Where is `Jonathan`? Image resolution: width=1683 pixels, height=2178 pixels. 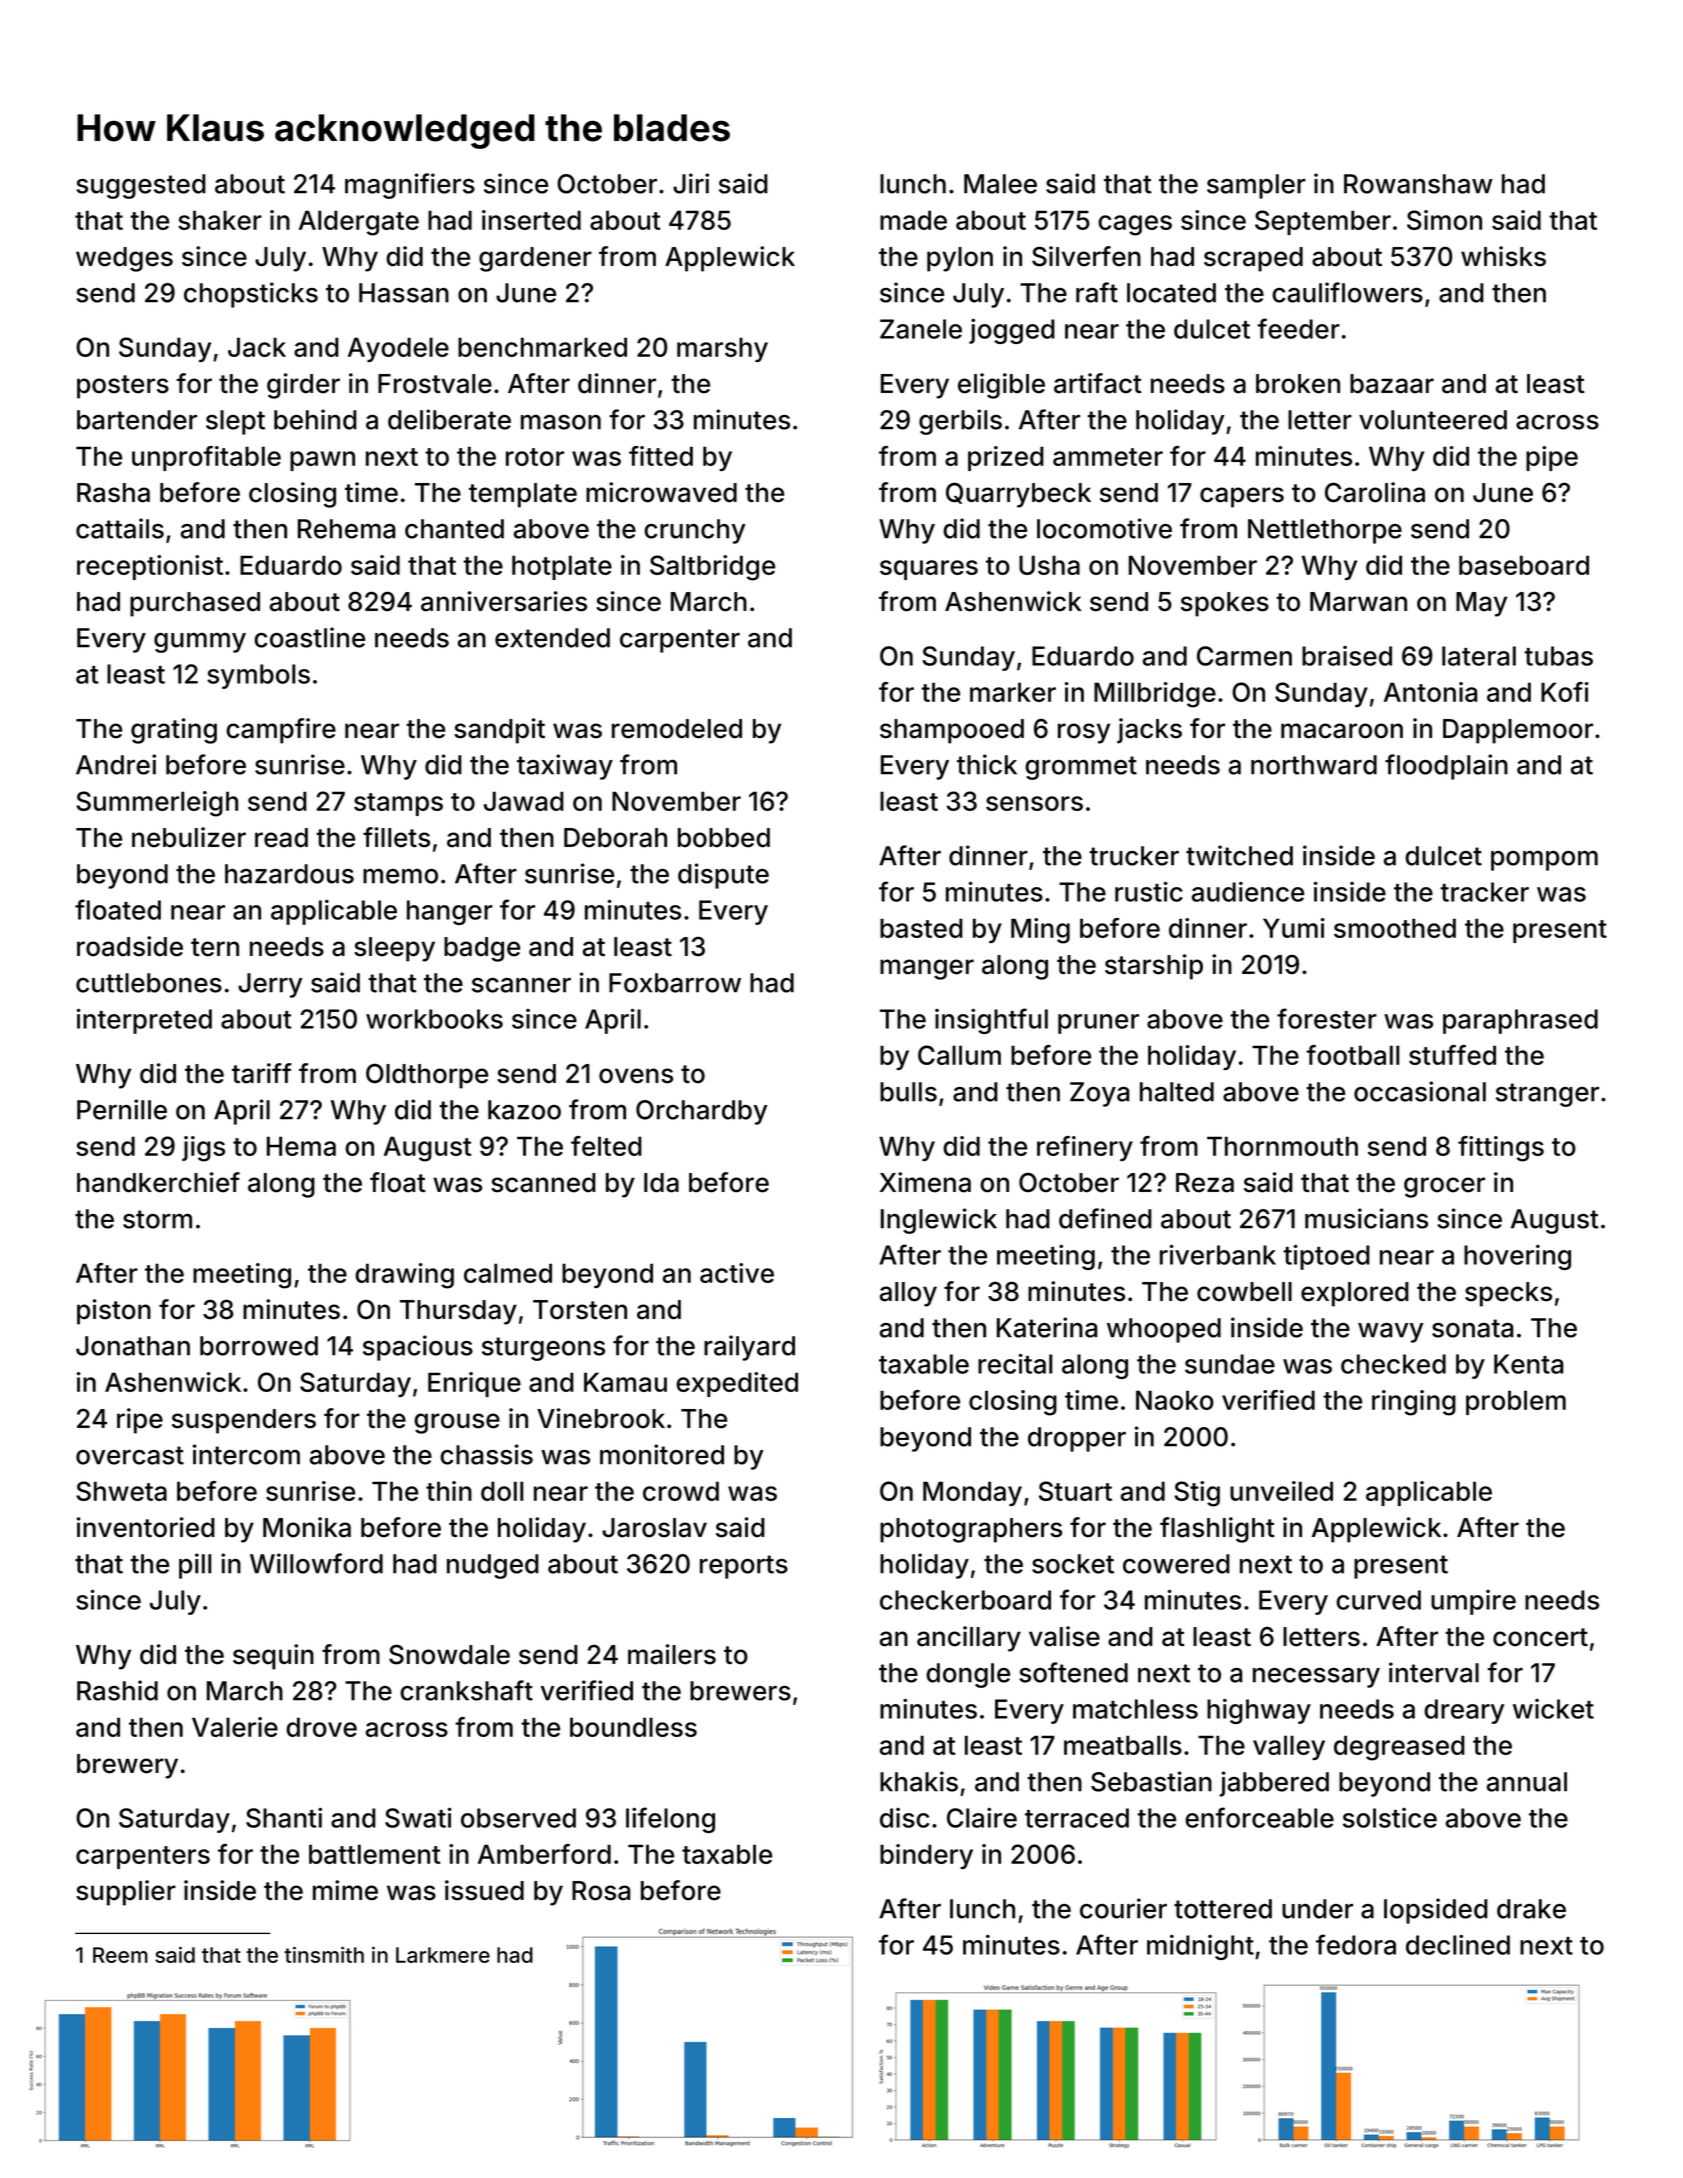 Jonathan is located at coordinates (133, 1346).
